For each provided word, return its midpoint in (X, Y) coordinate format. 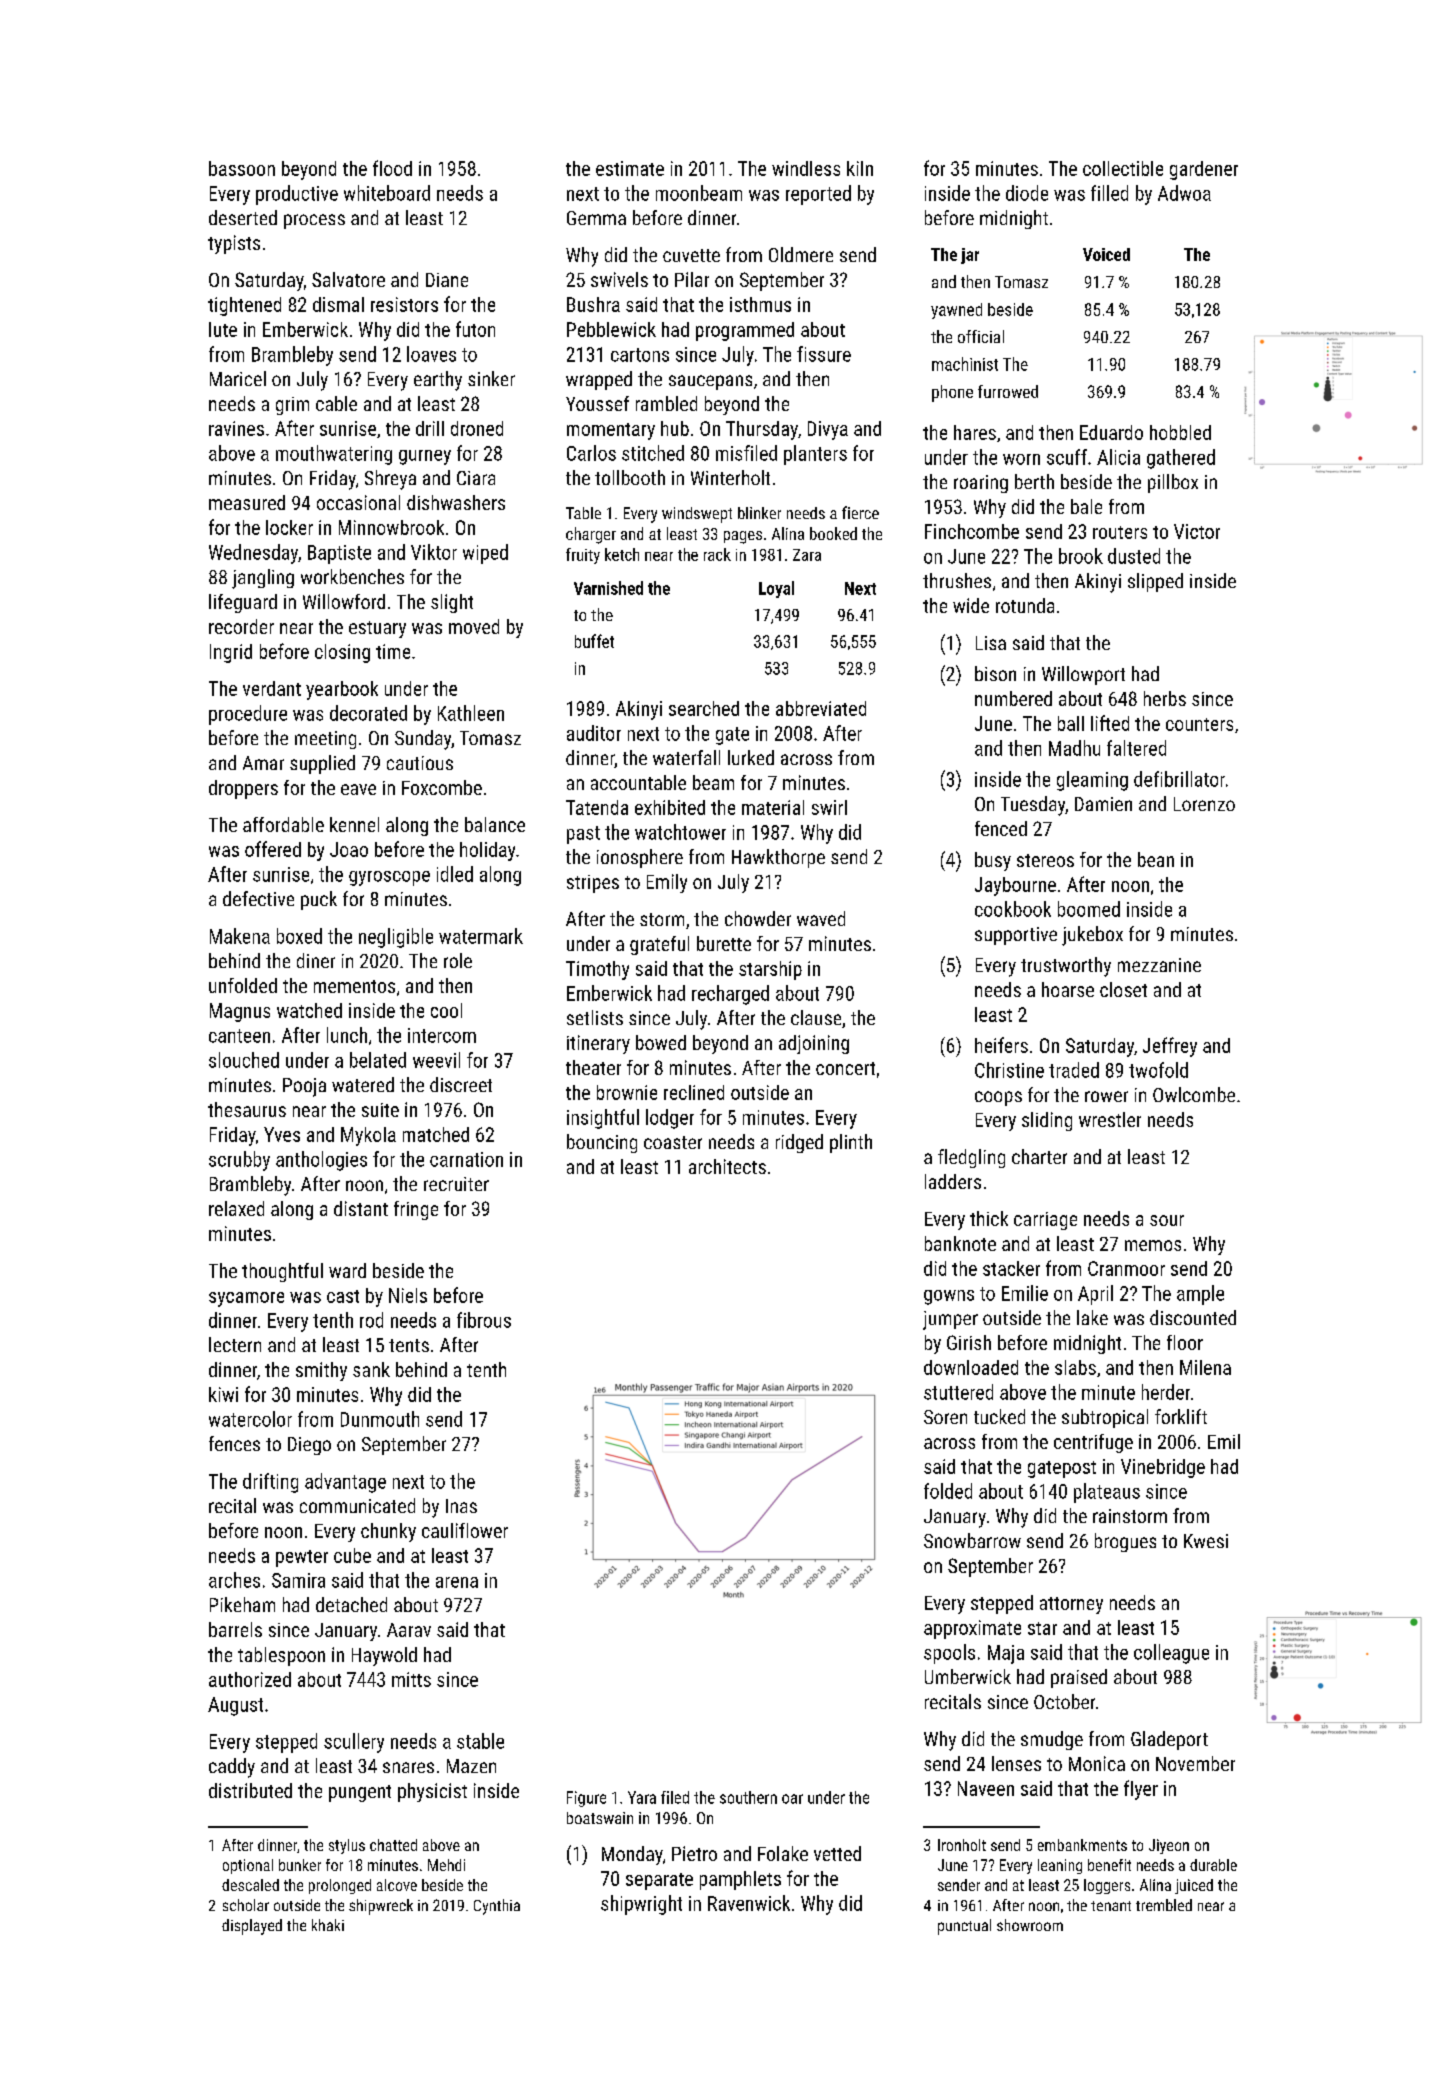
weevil (436, 1060)
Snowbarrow (972, 1540)
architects (727, 1166)
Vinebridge (1163, 1468)
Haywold (384, 1656)
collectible (1123, 168)
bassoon (242, 168)
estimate (630, 168)
